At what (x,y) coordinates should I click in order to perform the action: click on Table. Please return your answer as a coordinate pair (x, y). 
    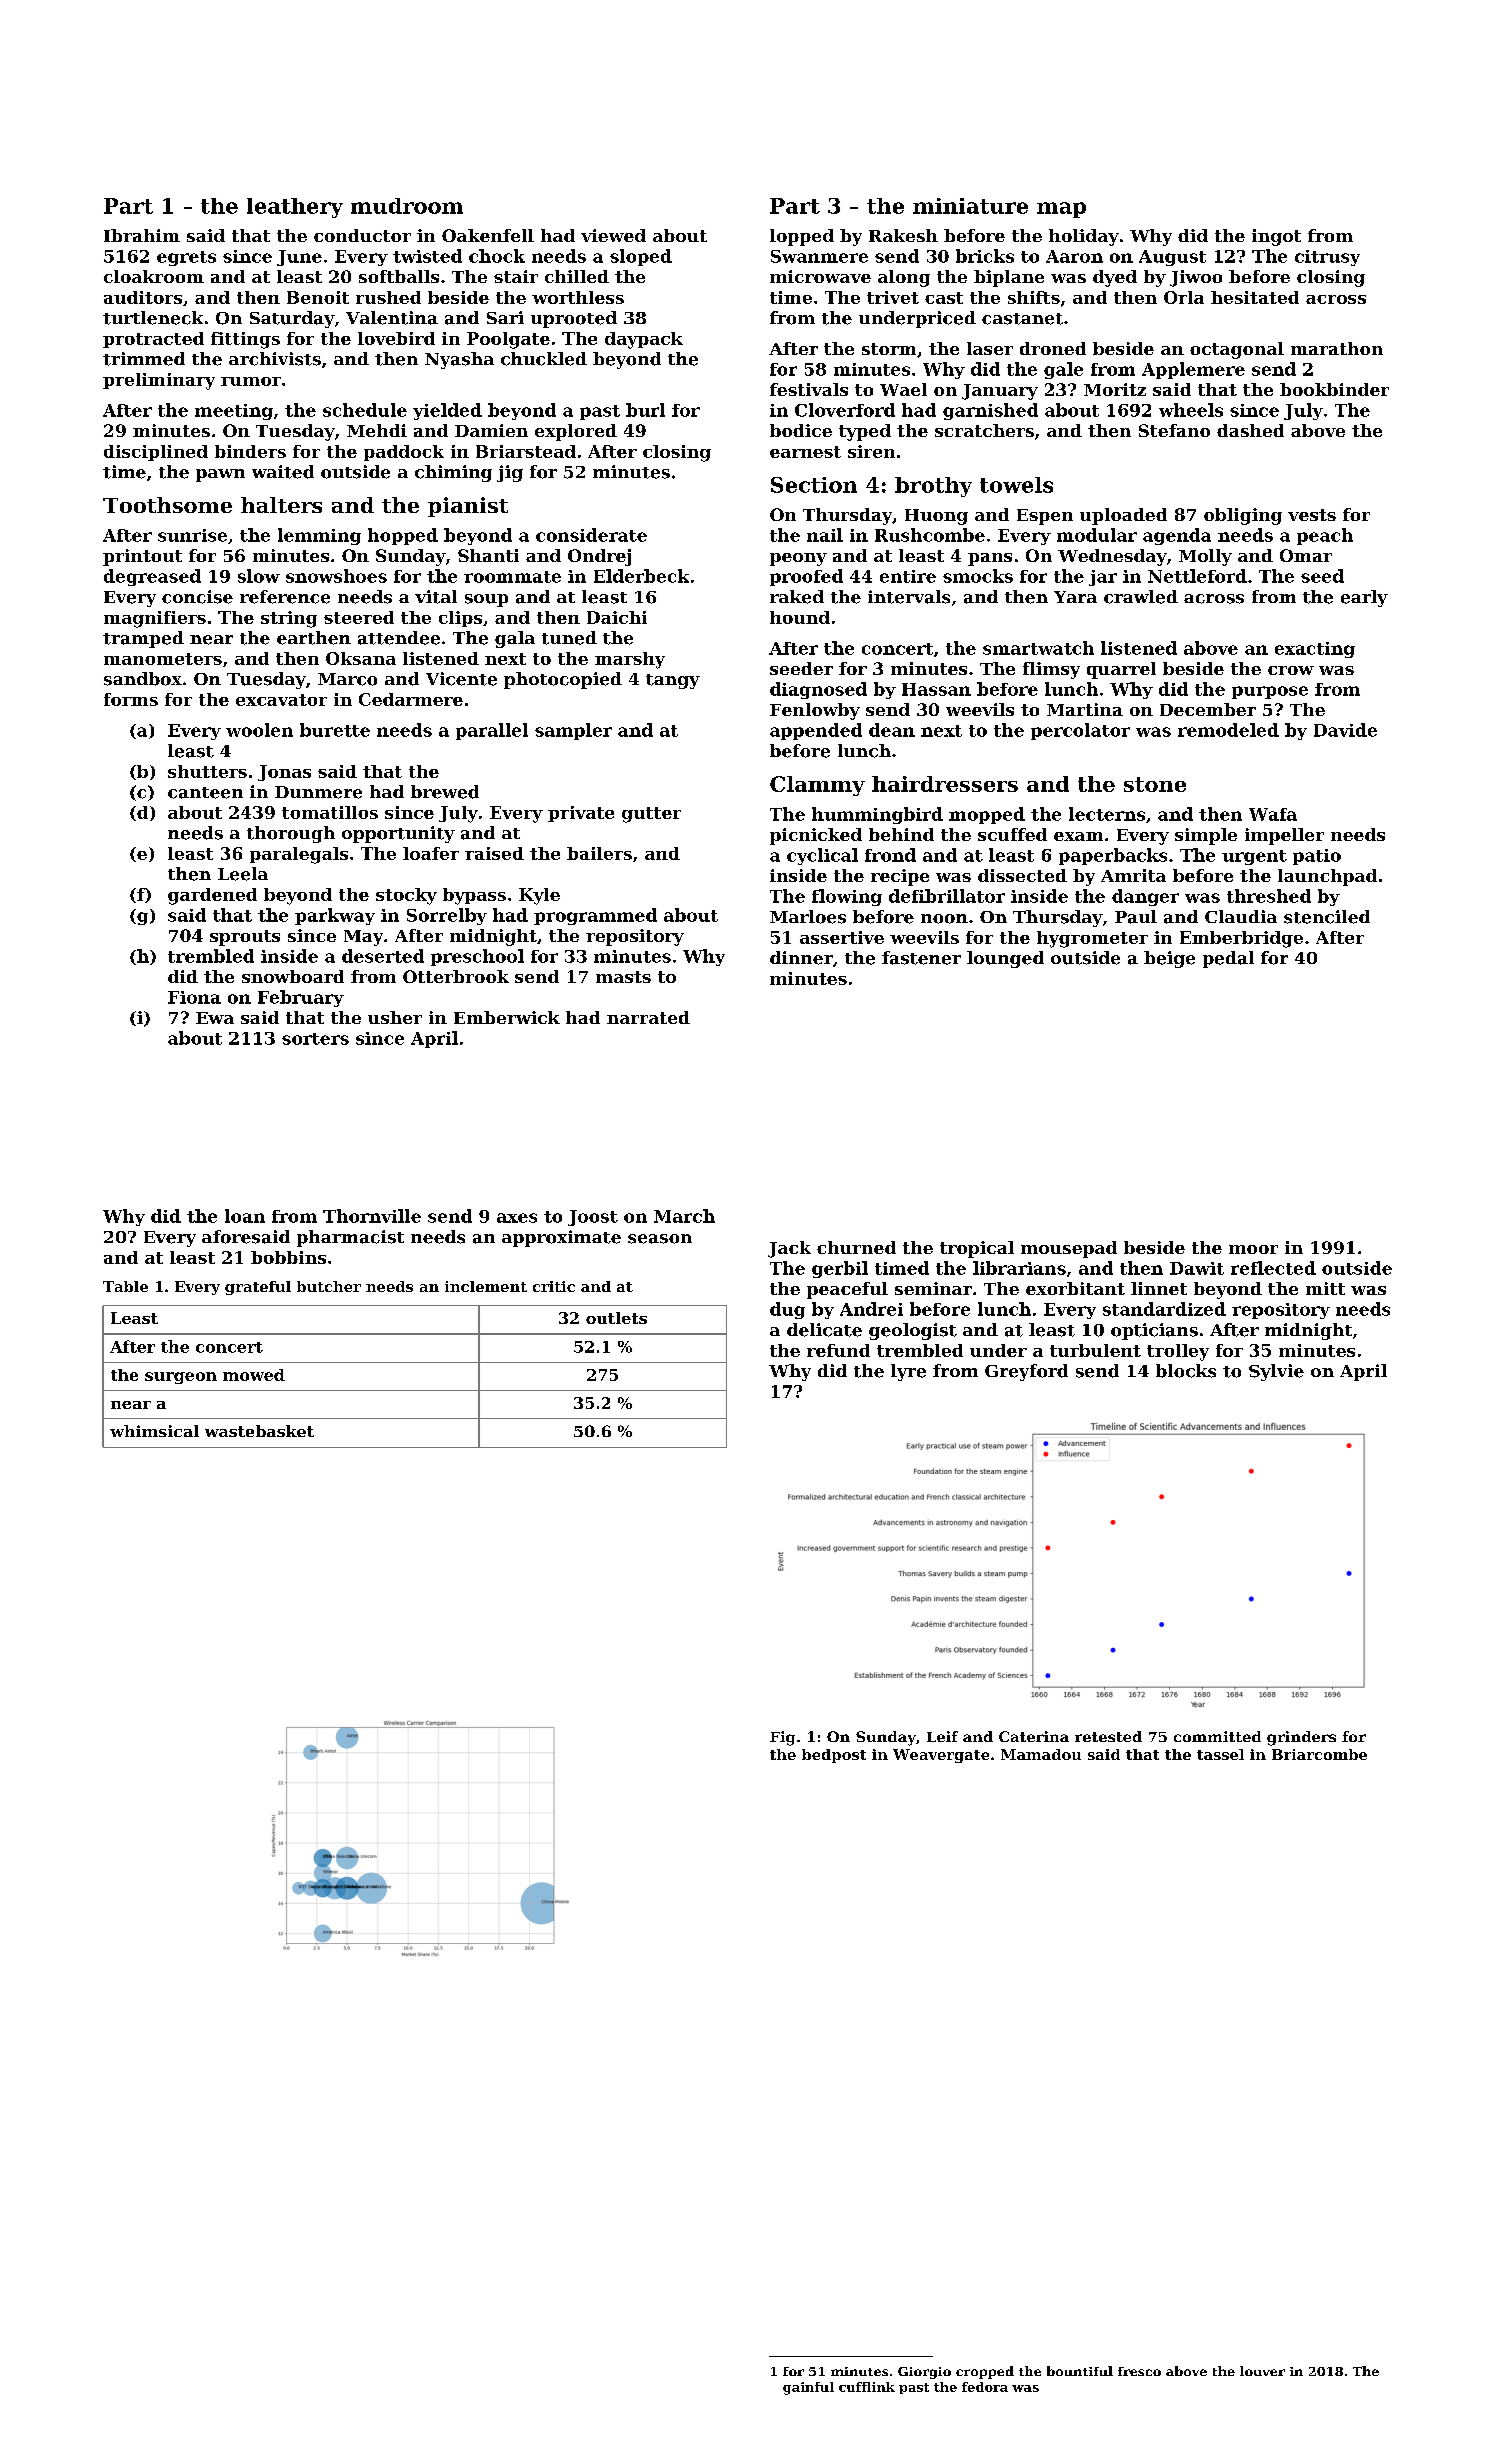
    Looking at the image, I should click on (125, 1286).
